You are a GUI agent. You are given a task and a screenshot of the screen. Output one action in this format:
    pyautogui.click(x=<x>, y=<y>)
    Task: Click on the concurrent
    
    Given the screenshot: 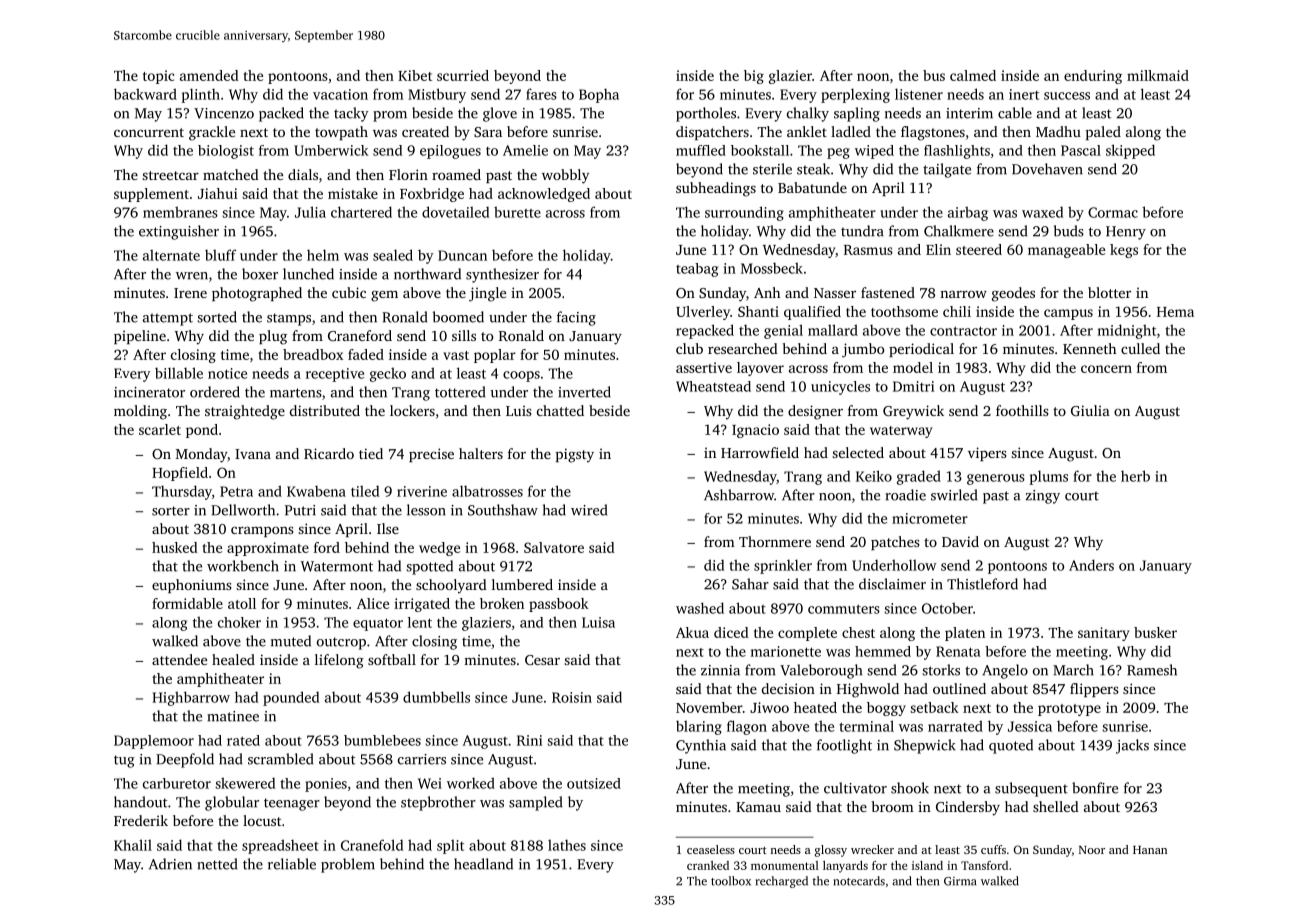 What is the action you would take?
    pyautogui.click(x=149, y=132)
